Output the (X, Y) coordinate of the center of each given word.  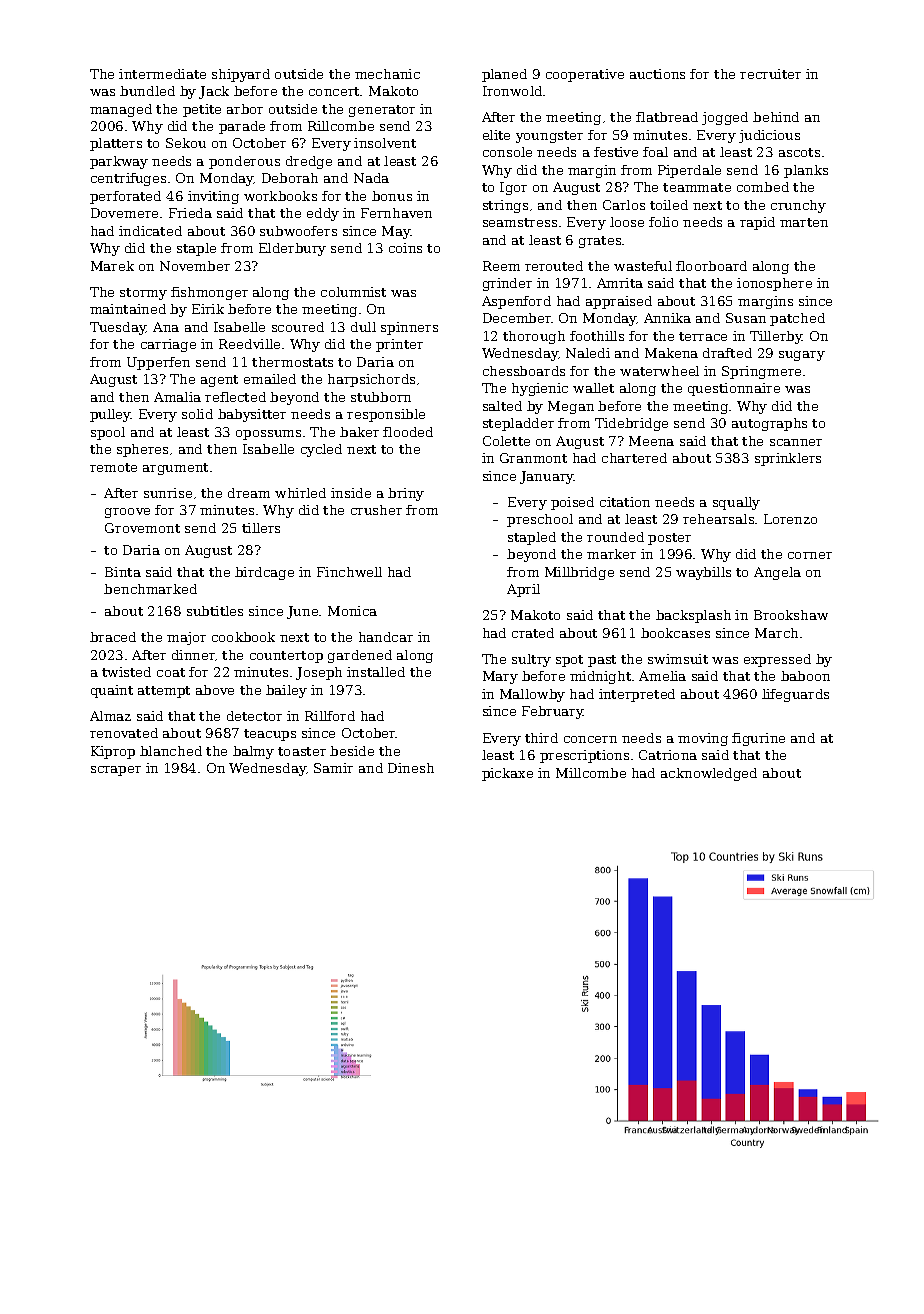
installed (376, 672)
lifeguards (795, 695)
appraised (619, 302)
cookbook (243, 637)
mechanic (387, 74)
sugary (802, 356)
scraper (116, 771)
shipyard (241, 75)
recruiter (770, 74)
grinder (507, 284)
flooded (408, 432)
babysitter (252, 415)
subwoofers (298, 231)
